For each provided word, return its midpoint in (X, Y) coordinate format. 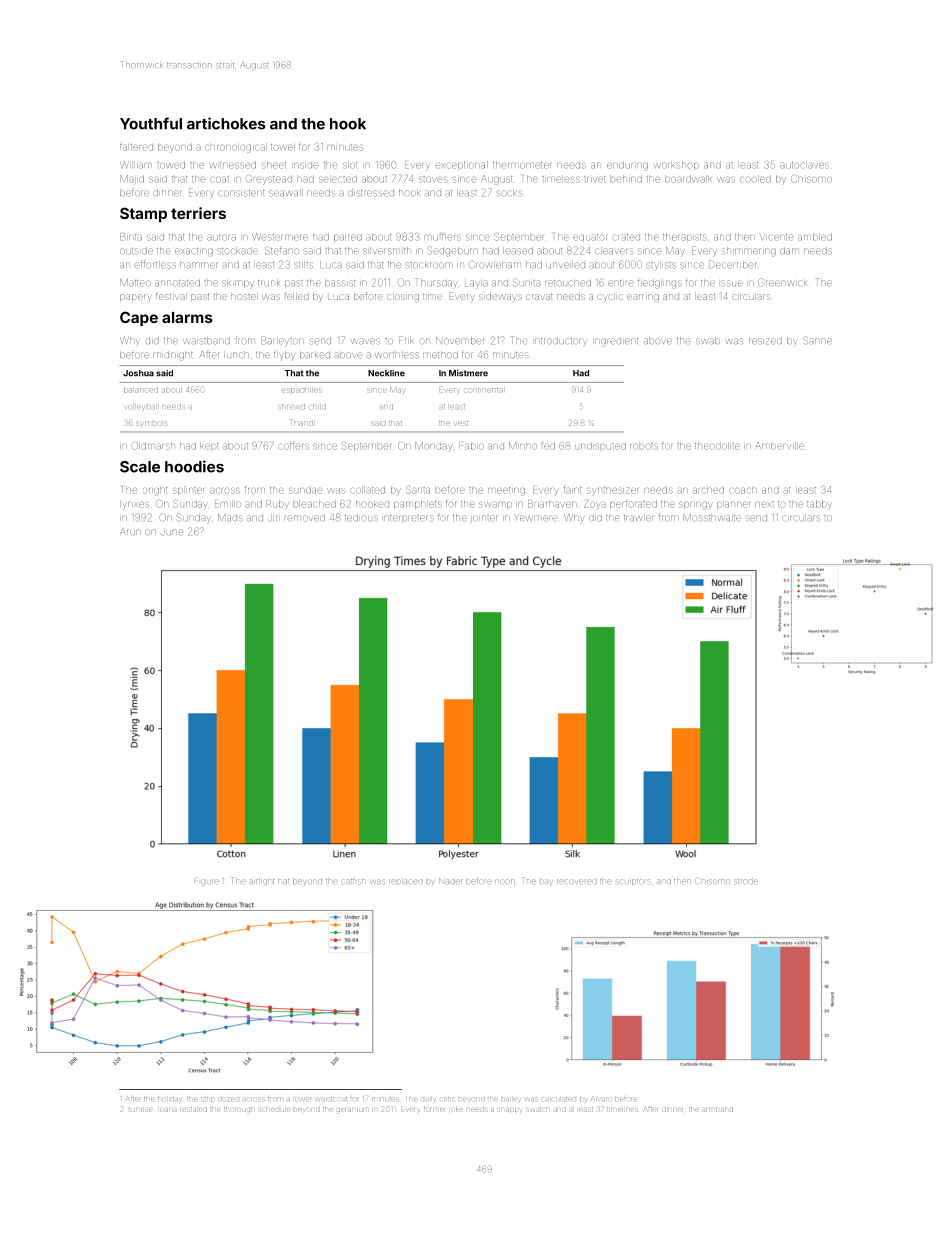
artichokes (226, 123)
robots (644, 446)
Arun (130, 531)
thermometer (522, 165)
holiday (169, 1099)
